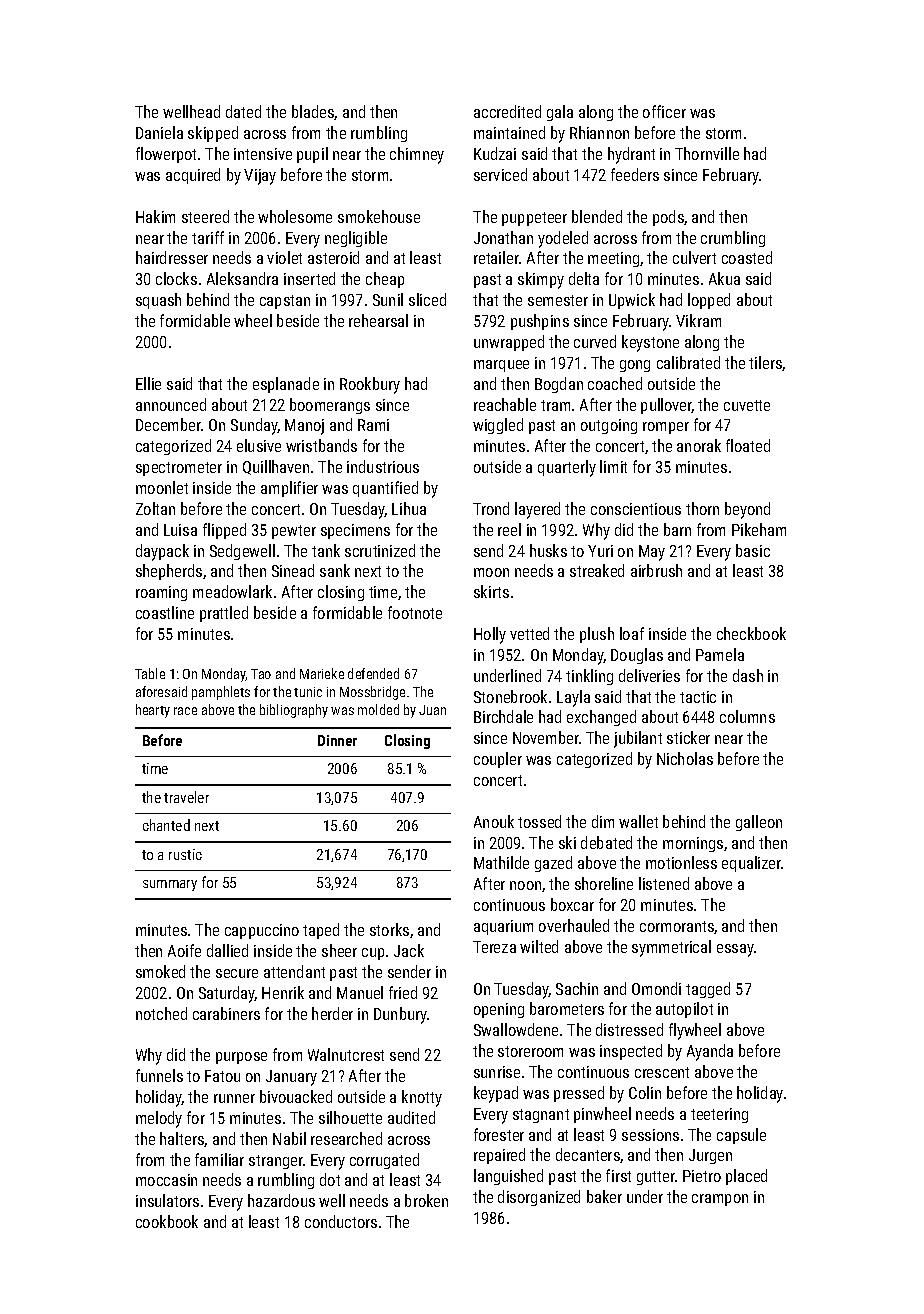 The height and width of the screenshot is (1314, 924). What do you see at coordinates (162, 552) in the screenshot?
I see `daypack` at bounding box center [162, 552].
